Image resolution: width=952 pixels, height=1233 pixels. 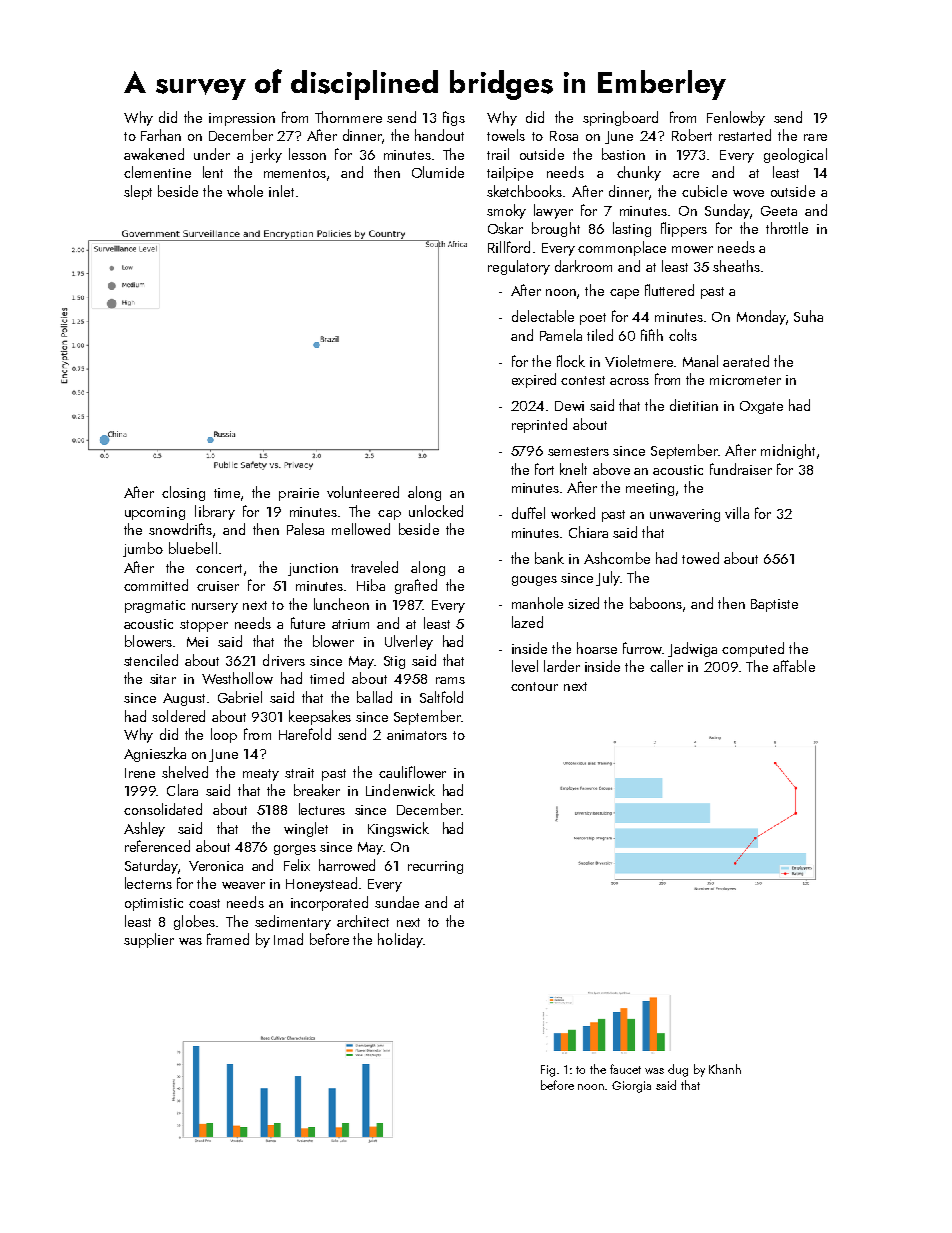 What do you see at coordinates (435, 867) in the page?
I see `recurring` at bounding box center [435, 867].
